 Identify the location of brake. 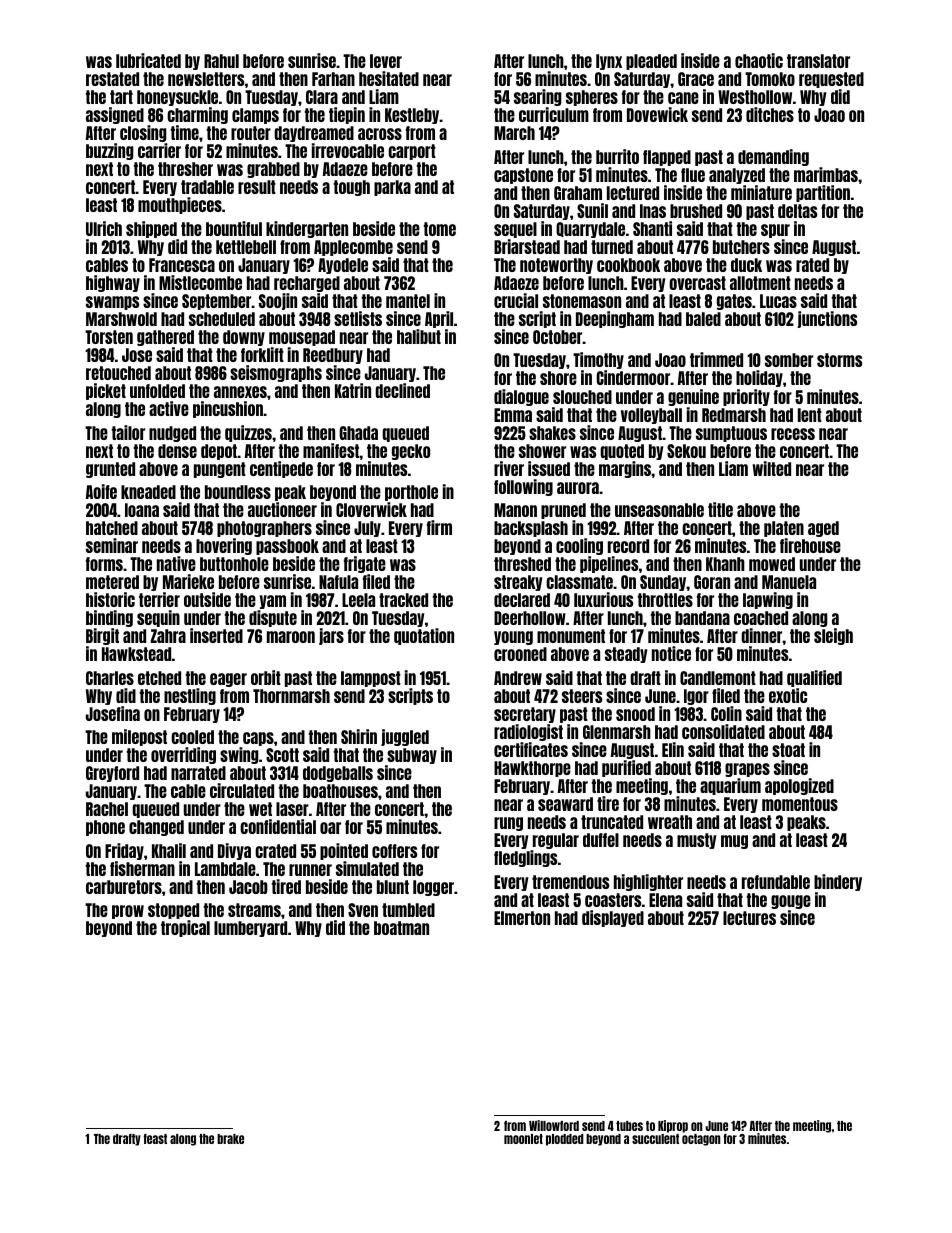
(230, 1139).
